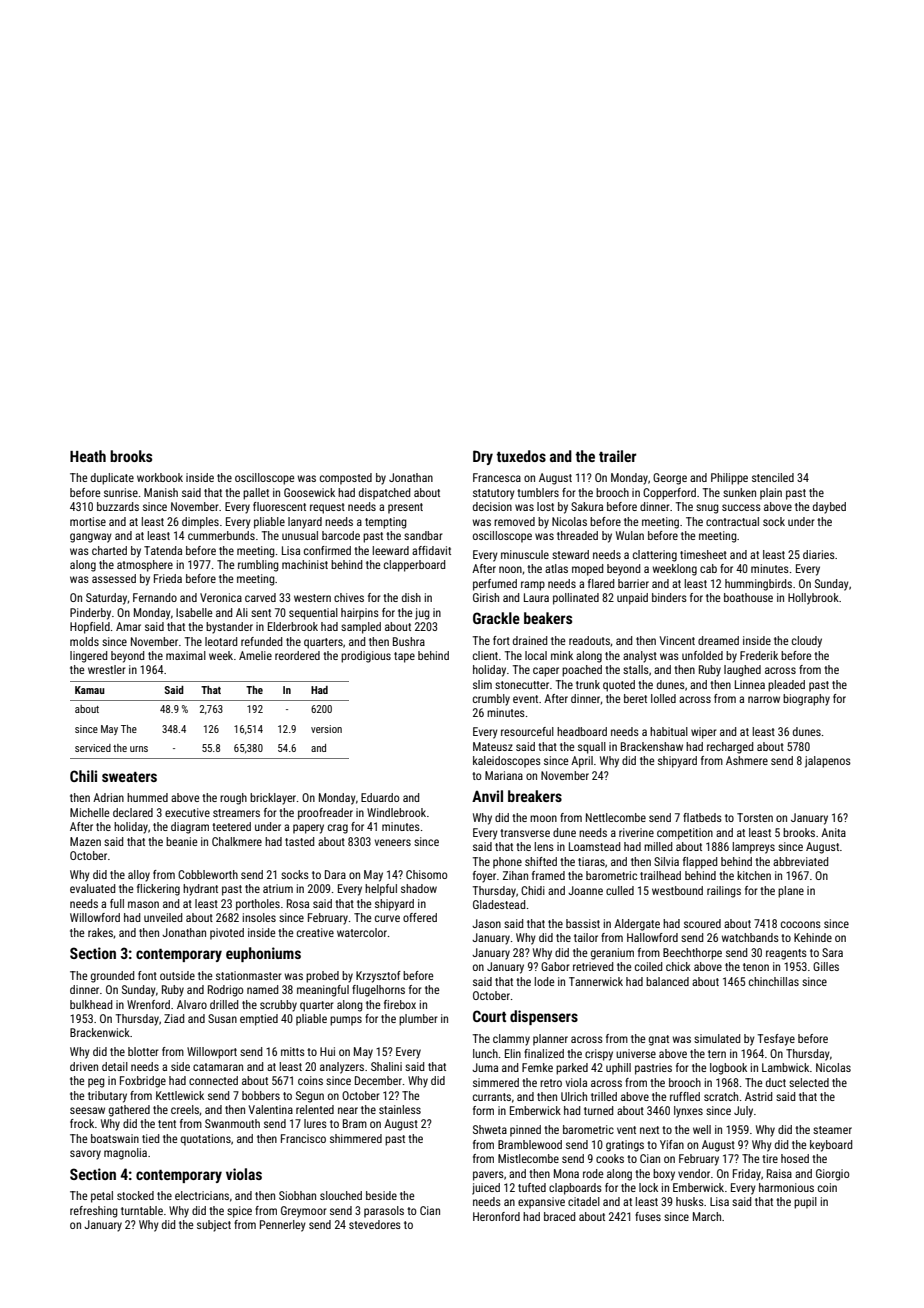  I want to click on Chidi, so click(533, 890).
